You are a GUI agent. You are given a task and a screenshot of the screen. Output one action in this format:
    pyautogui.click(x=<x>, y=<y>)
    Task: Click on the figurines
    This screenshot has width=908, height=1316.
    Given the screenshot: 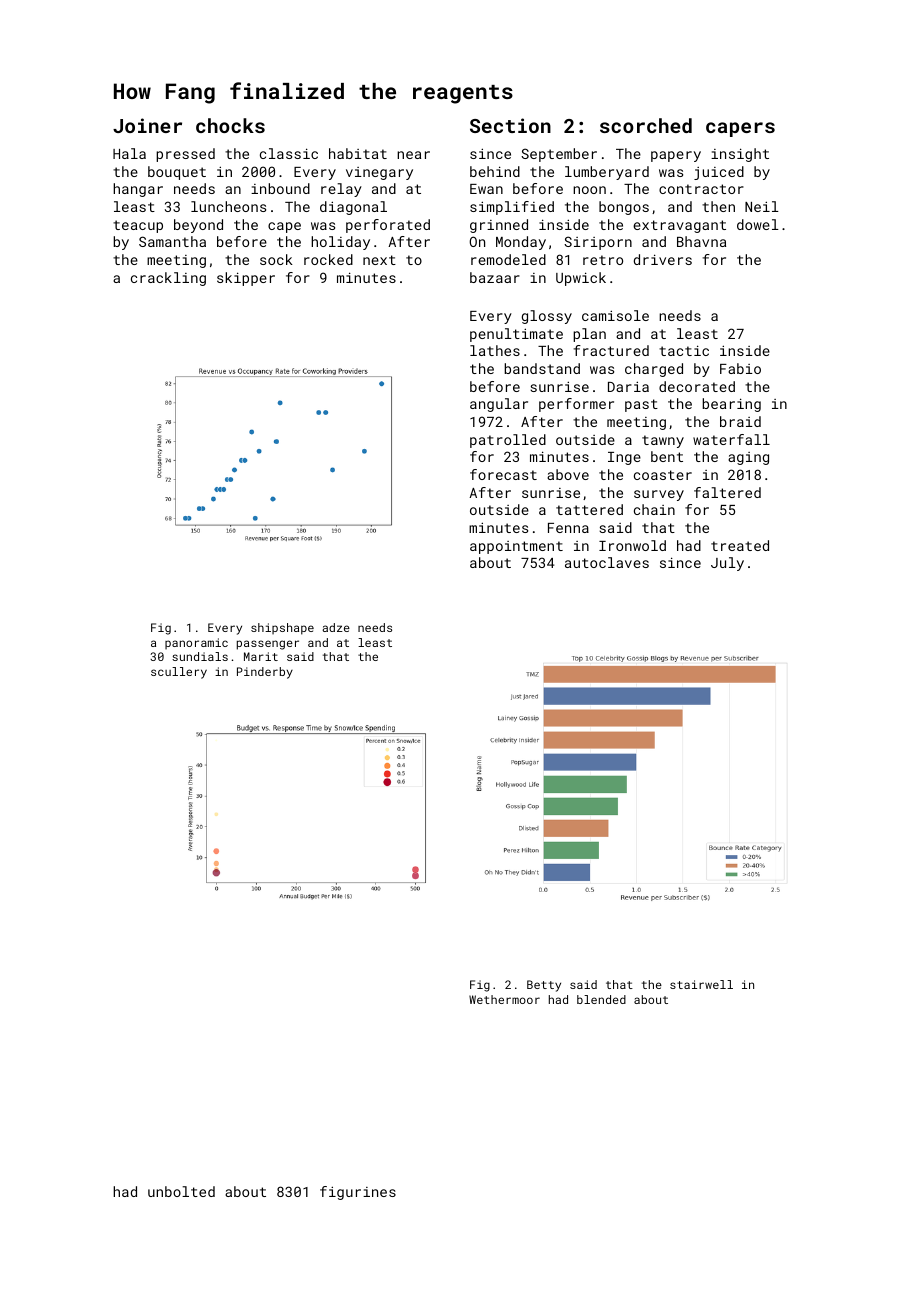 What is the action you would take?
    pyautogui.click(x=358, y=1193)
